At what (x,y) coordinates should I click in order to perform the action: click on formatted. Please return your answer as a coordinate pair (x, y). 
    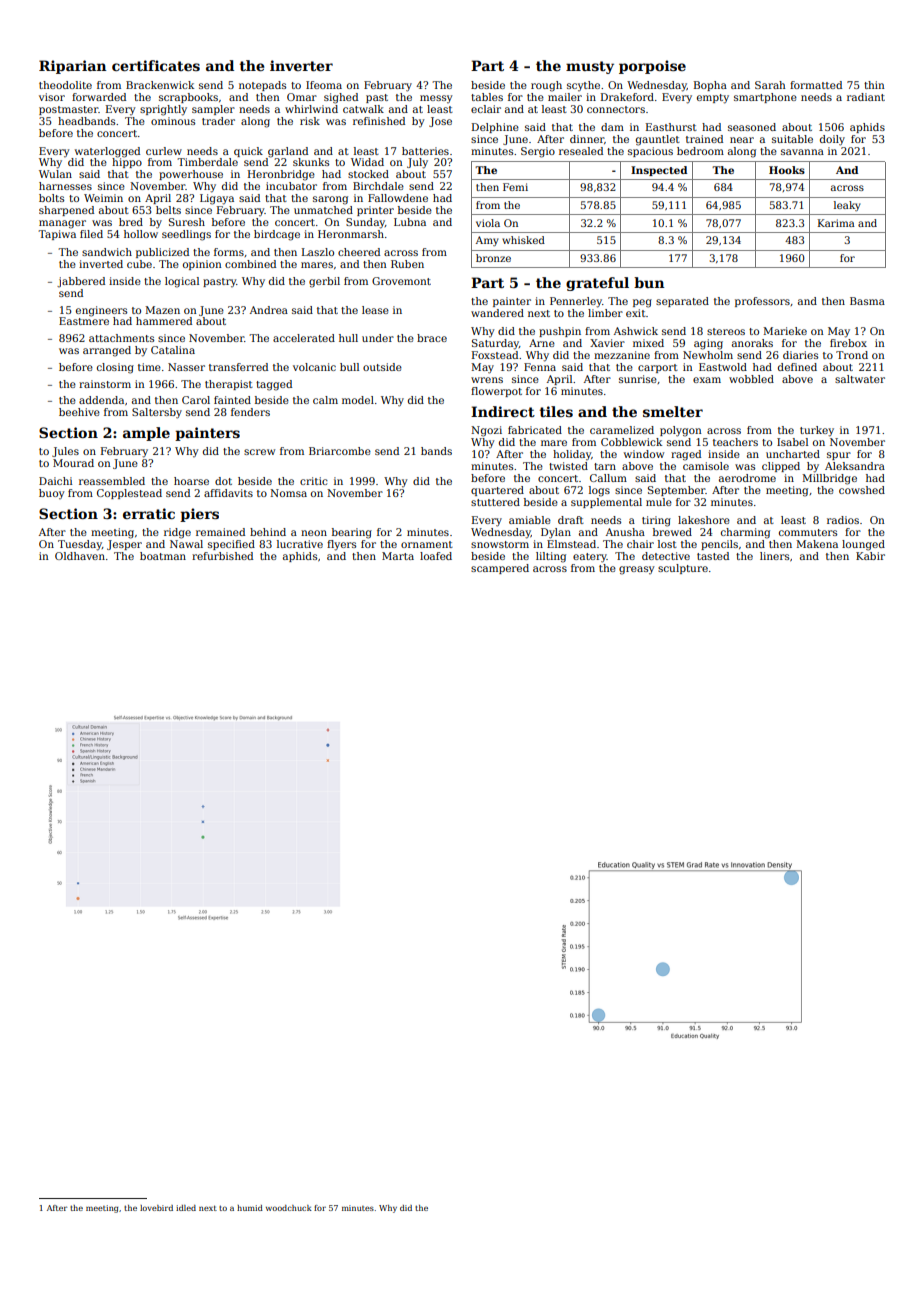
    Looking at the image, I should click on (816, 85).
